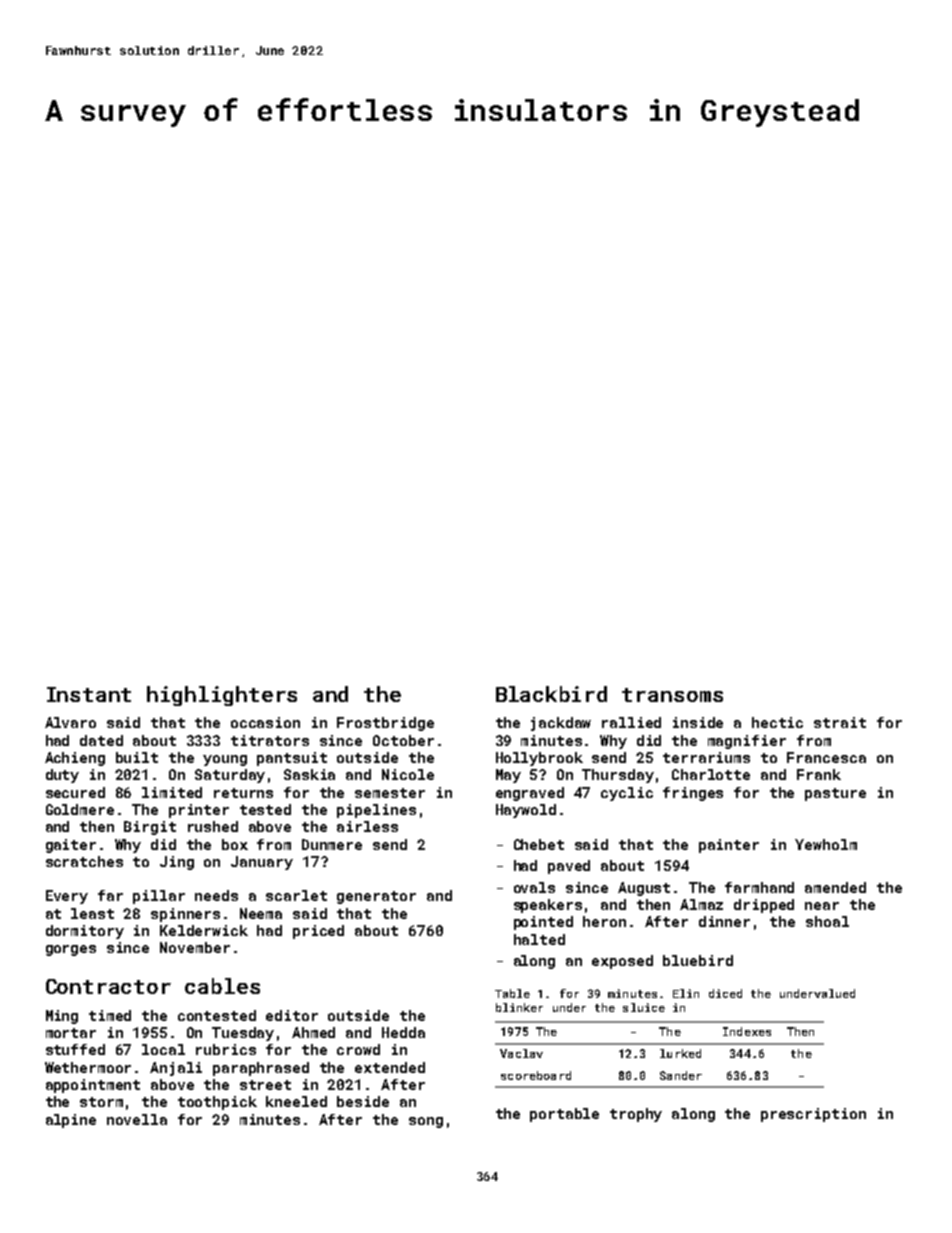  I want to click on strait, so click(840, 722).
